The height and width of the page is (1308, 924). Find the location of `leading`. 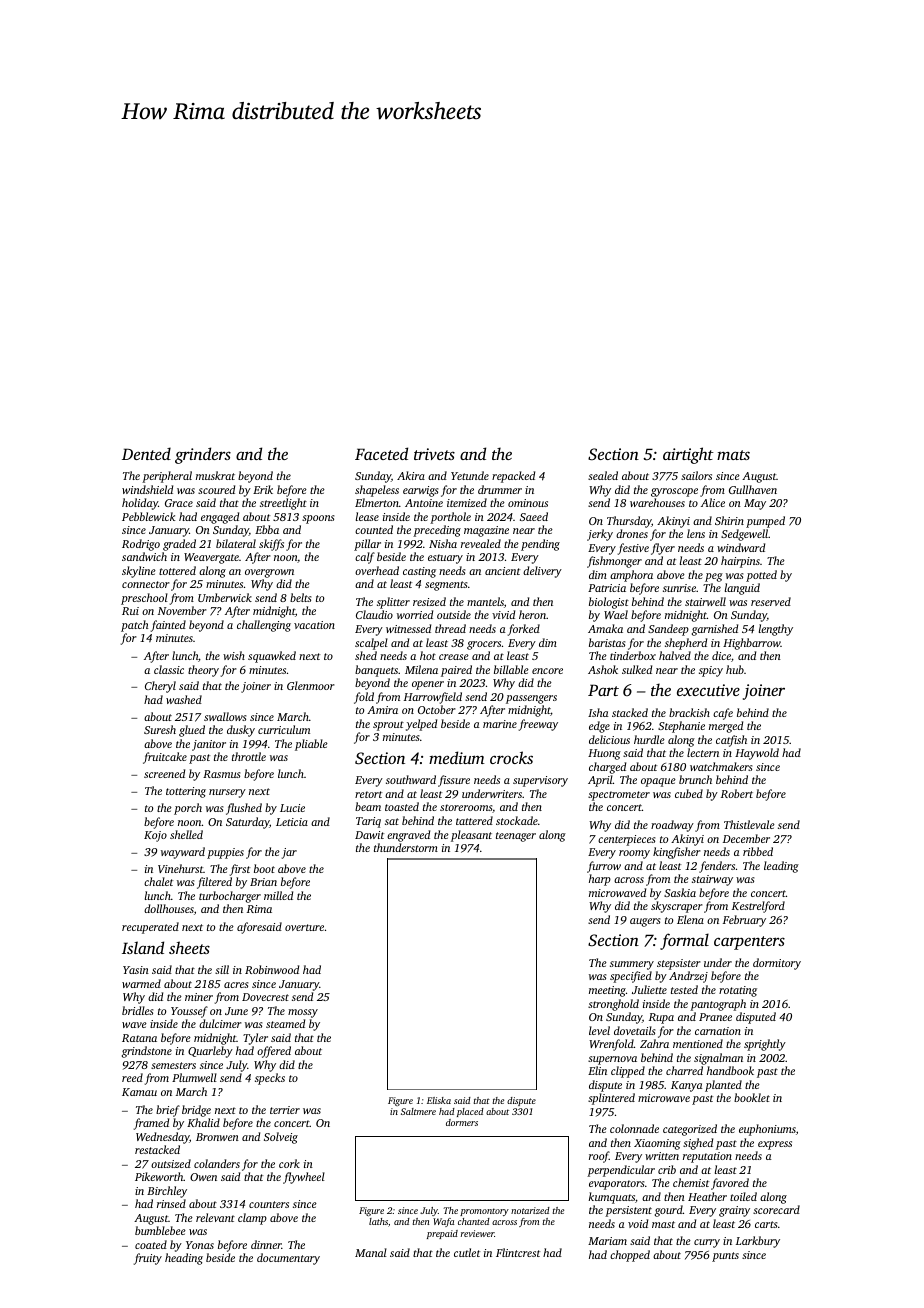

leading is located at coordinates (781, 867).
